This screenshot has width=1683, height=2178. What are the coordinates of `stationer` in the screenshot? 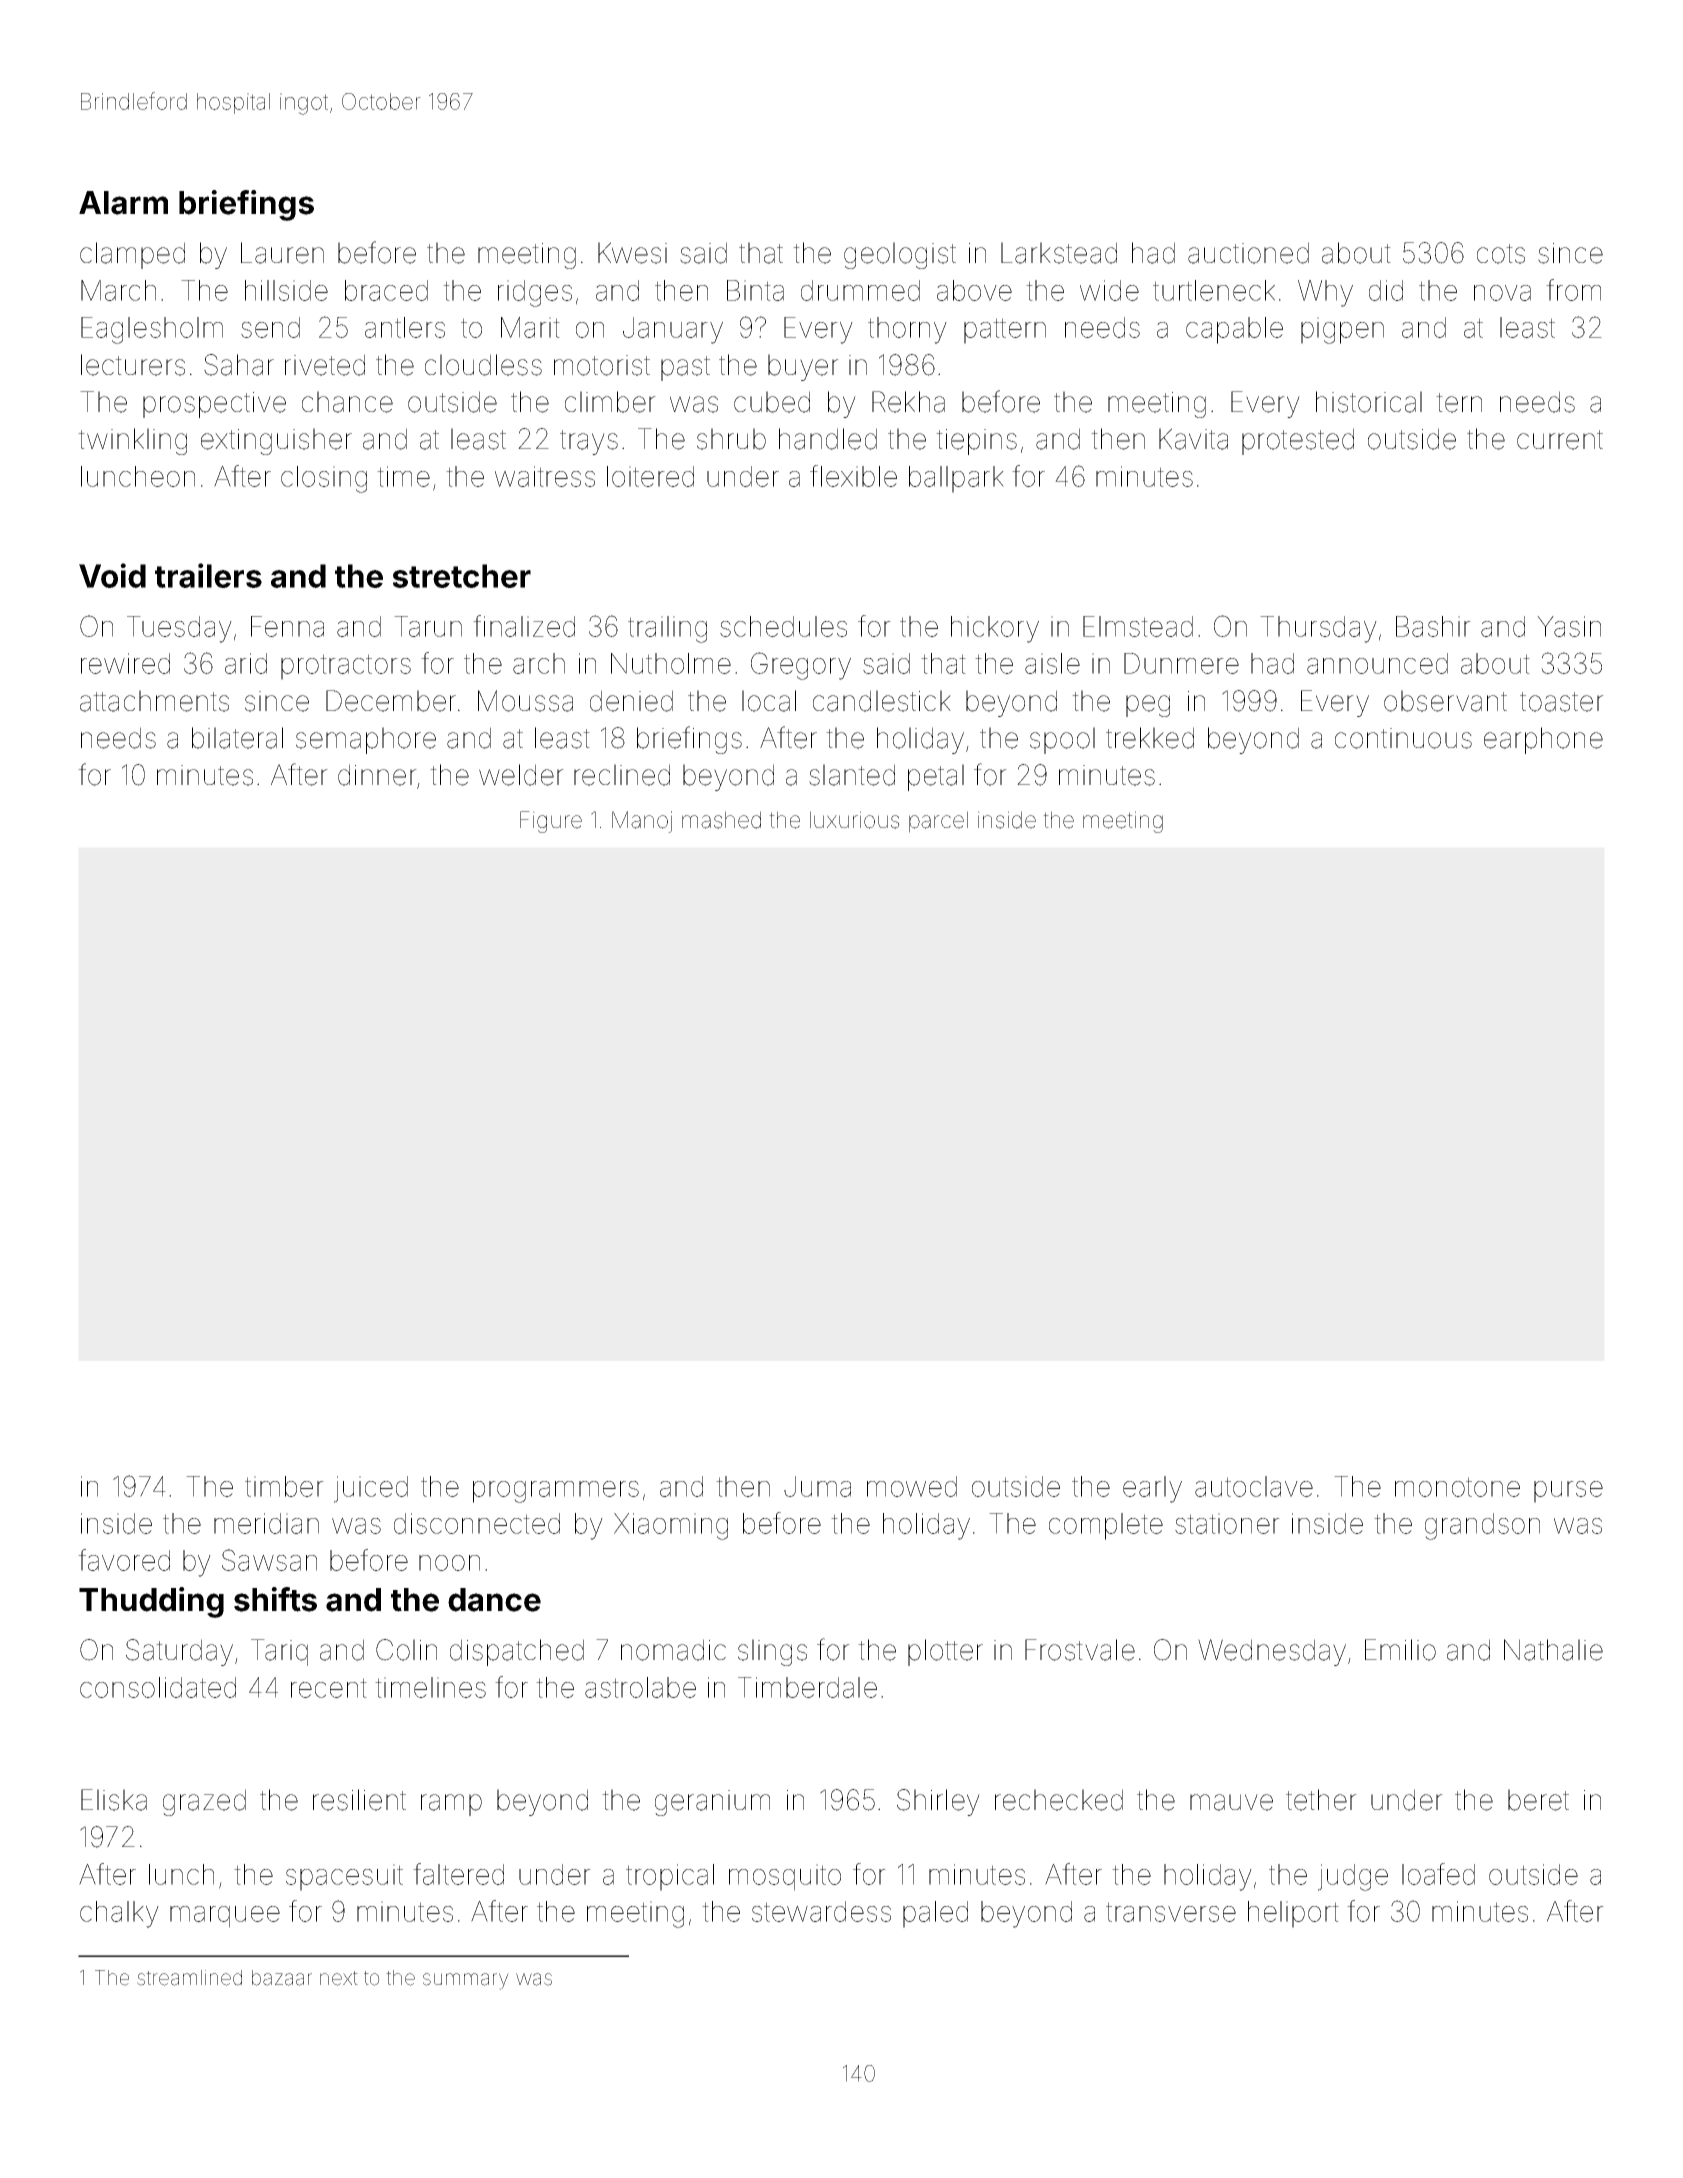 It's located at (1227, 1523).
